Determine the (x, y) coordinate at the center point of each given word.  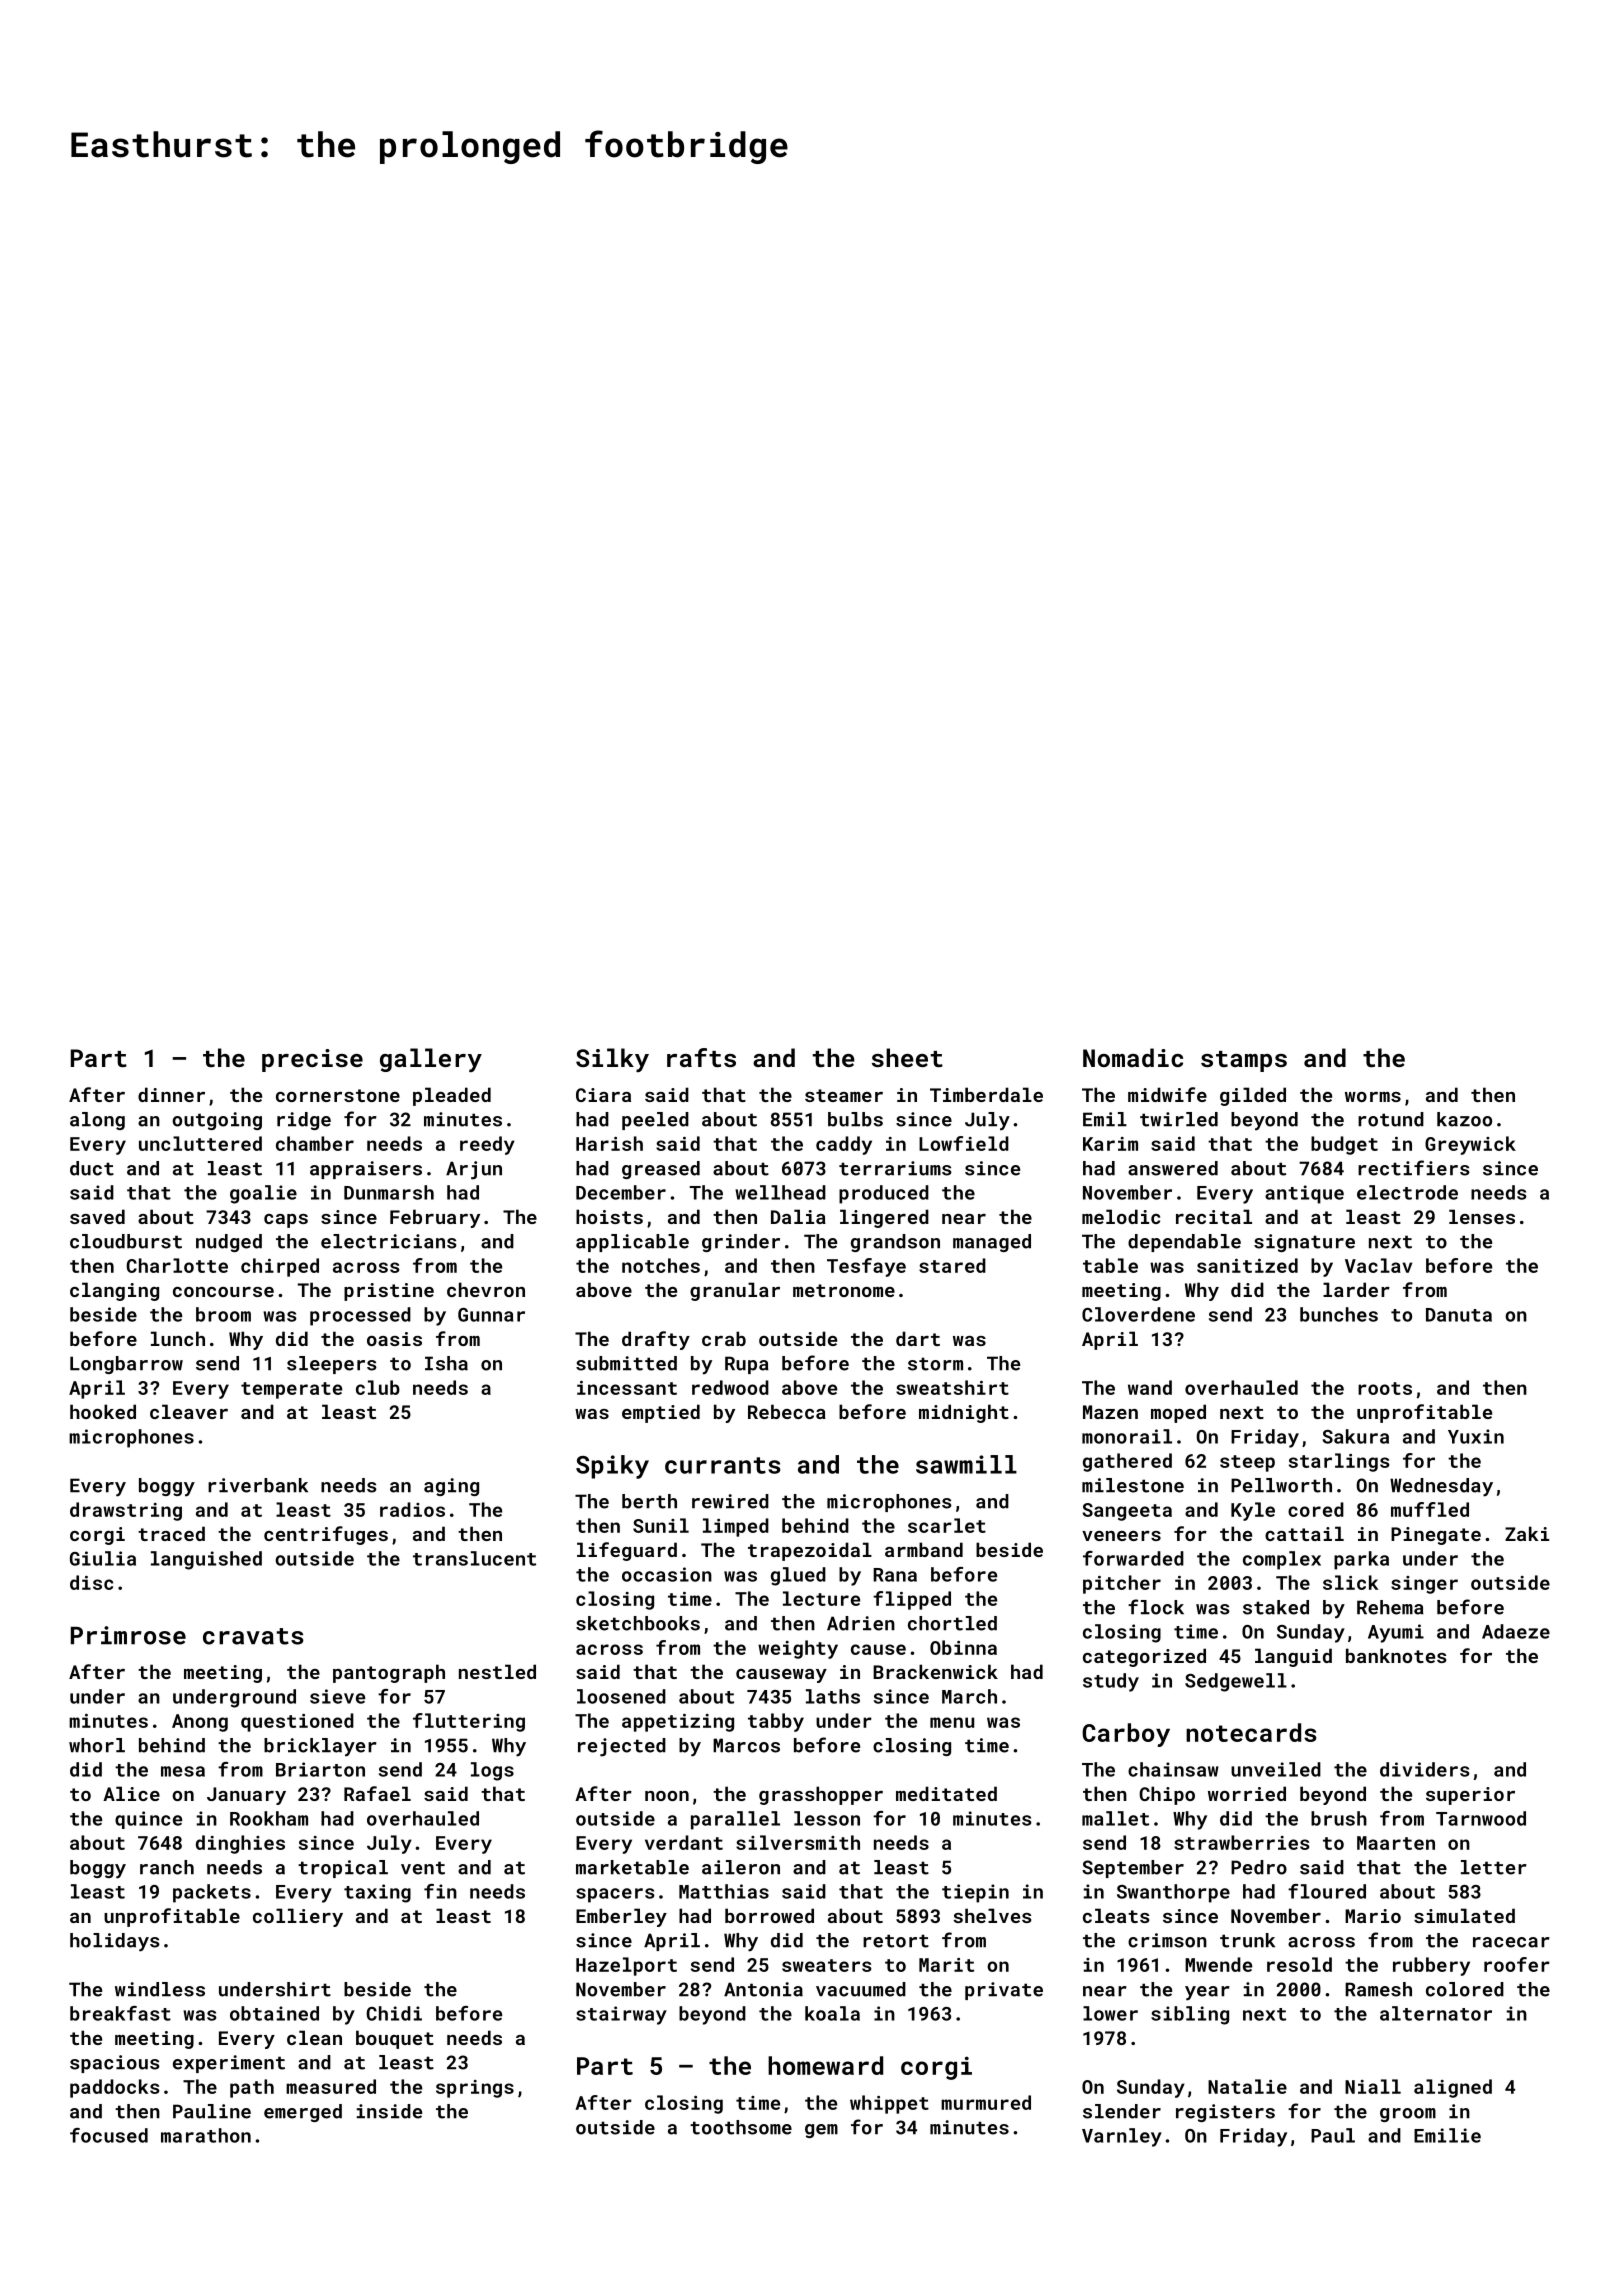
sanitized (1247, 1265)
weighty (798, 1649)
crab (724, 1338)
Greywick (1470, 1145)
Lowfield (964, 1143)
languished (206, 1560)
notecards (1251, 1732)
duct (92, 1168)
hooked (103, 1411)
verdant (684, 1842)
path (252, 2088)
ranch (167, 1867)
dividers (1425, 1769)
